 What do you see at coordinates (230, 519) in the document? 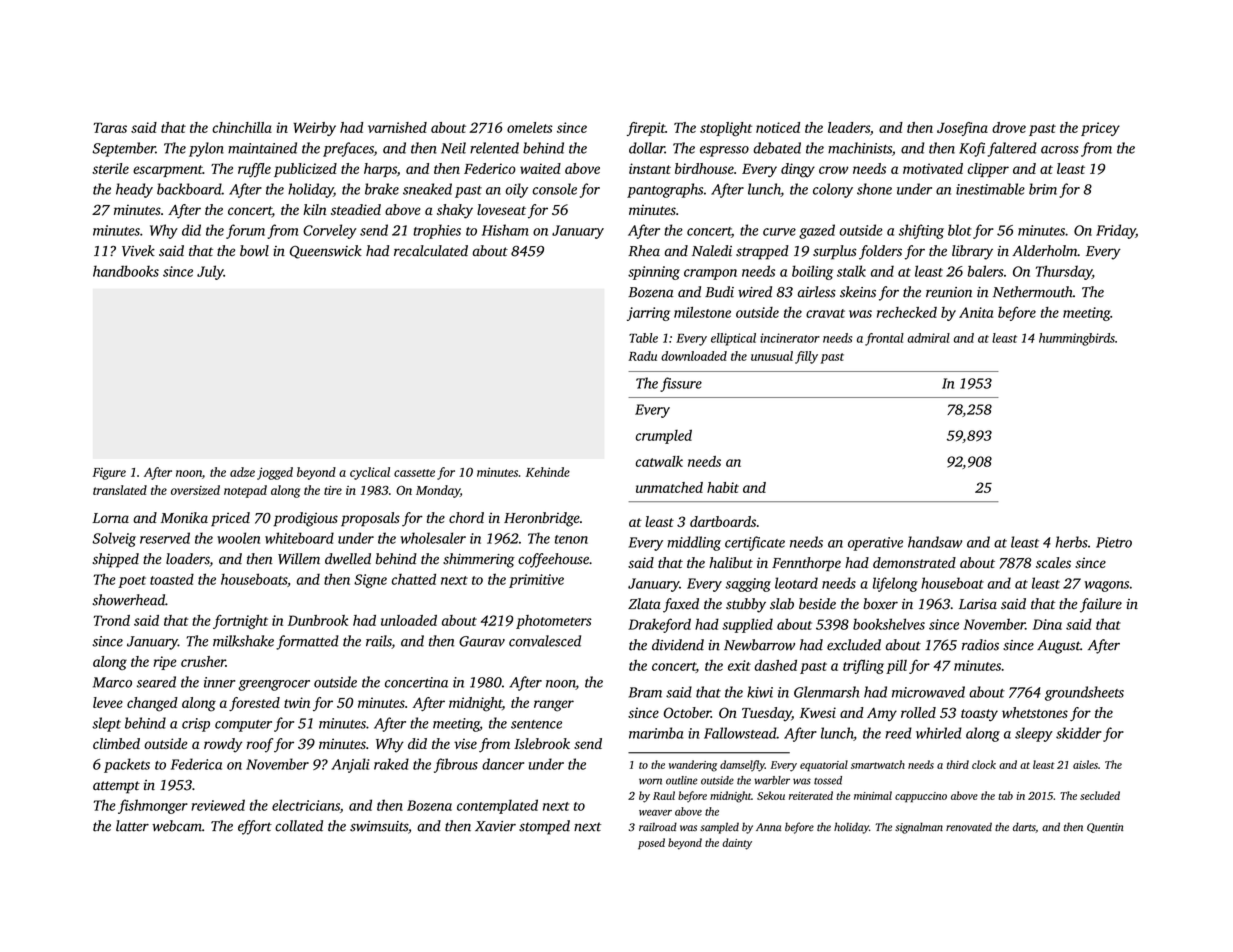
I see `priced` at bounding box center [230, 519].
